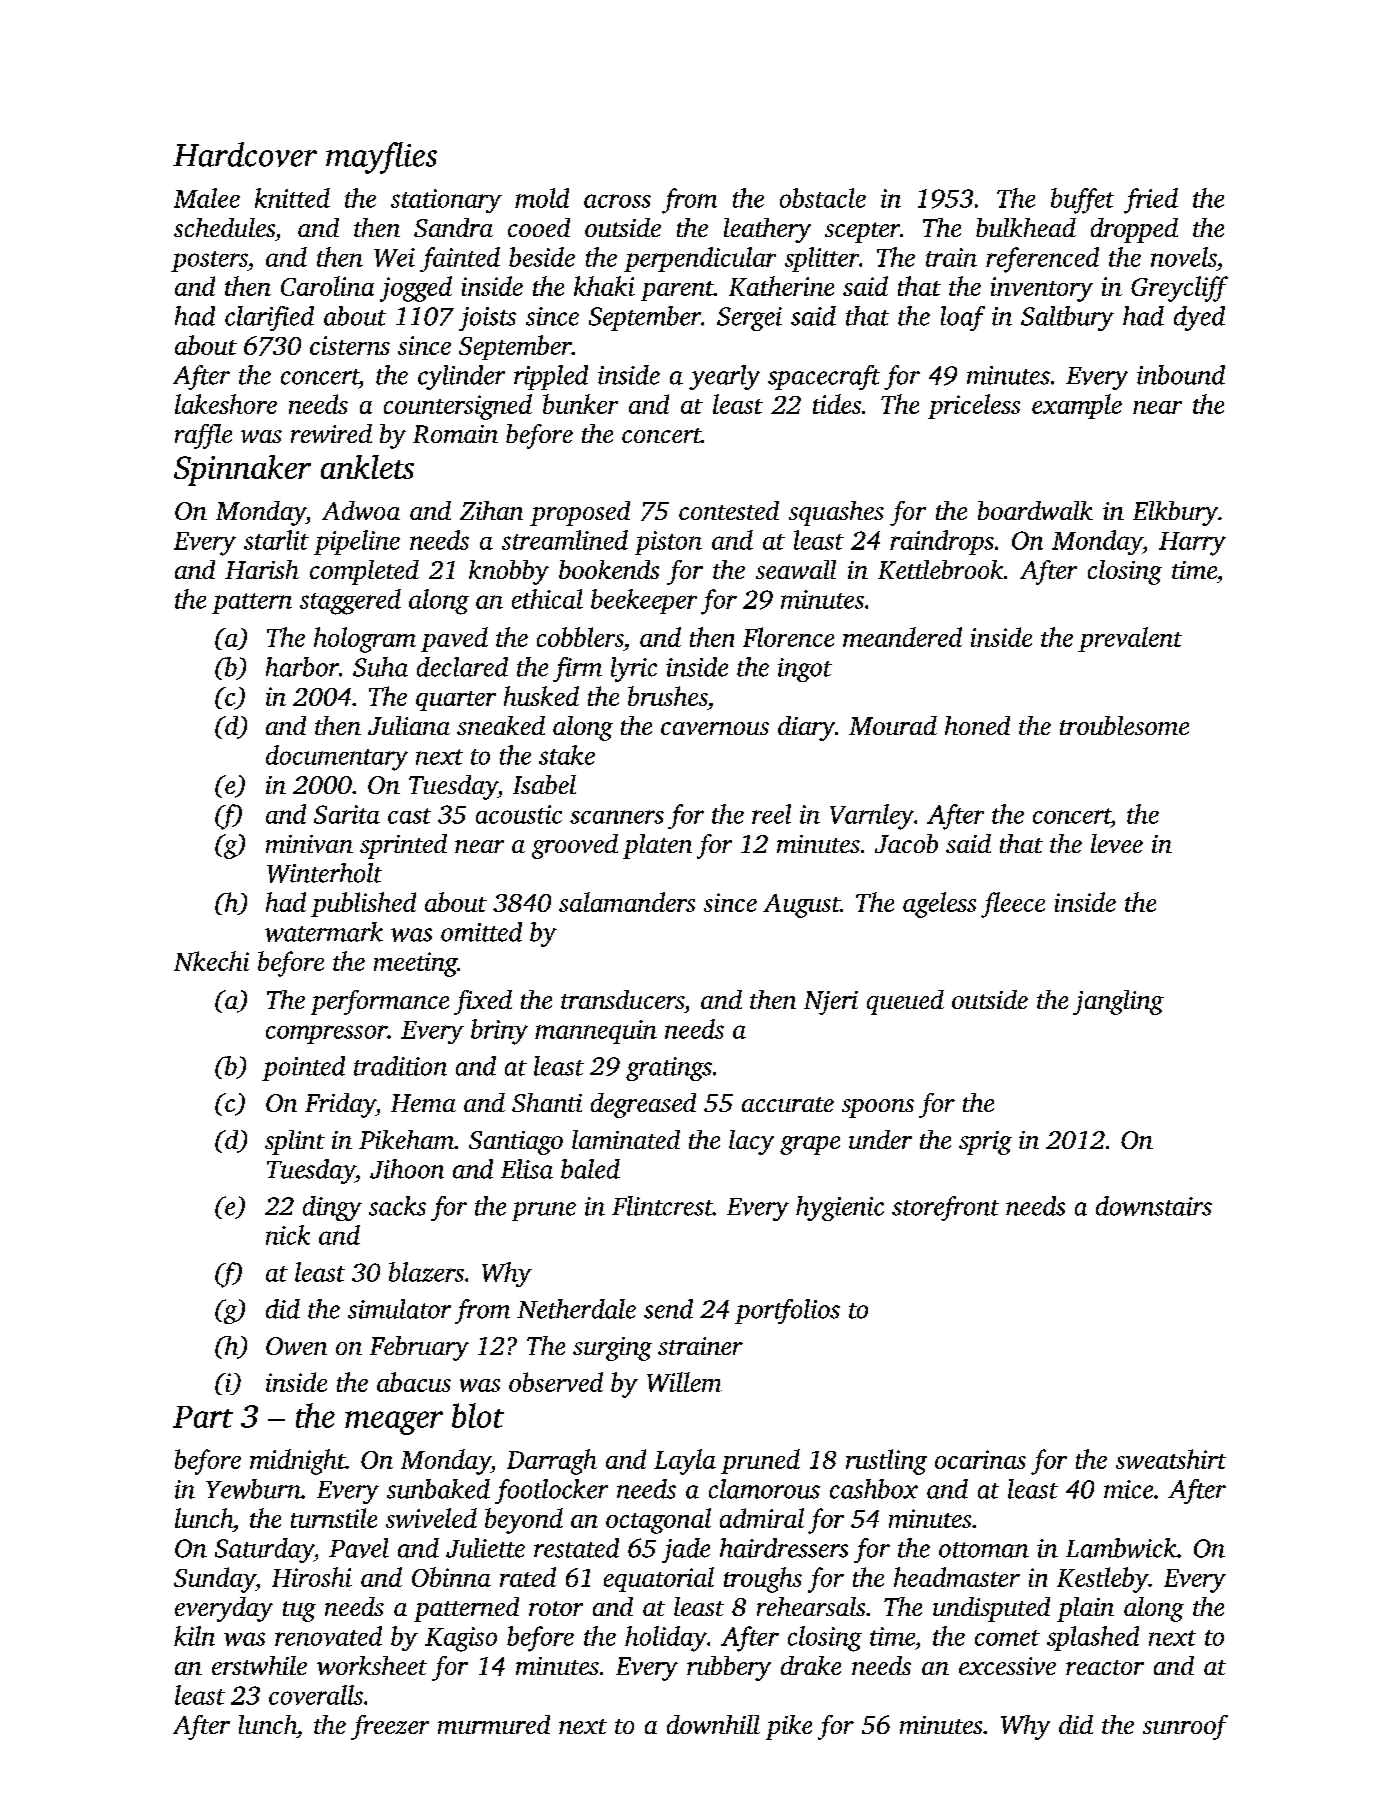 This page has width=1399, height=1811. I want to click on countersigned, so click(458, 407).
